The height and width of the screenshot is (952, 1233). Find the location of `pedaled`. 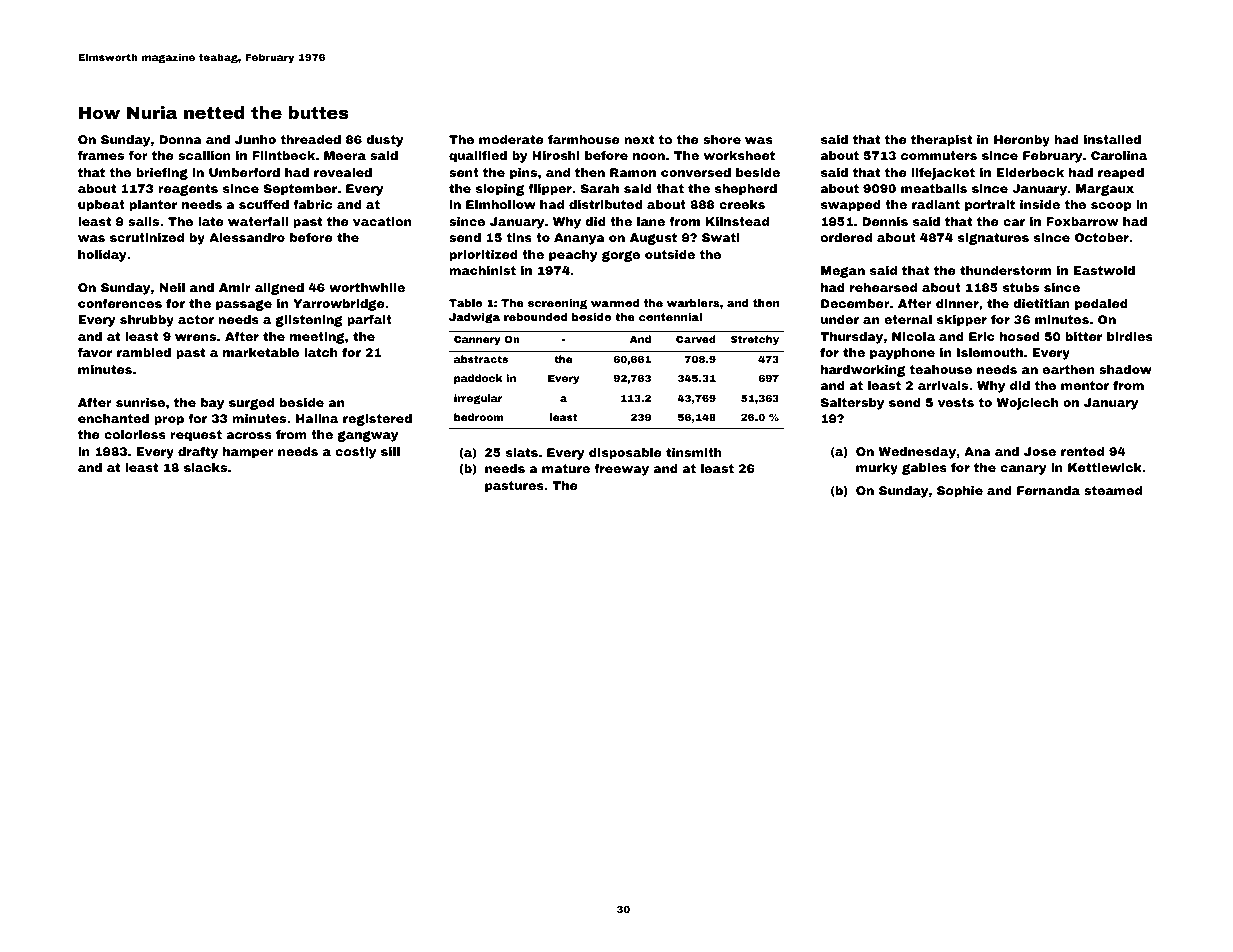

pedaled is located at coordinates (1101, 305).
